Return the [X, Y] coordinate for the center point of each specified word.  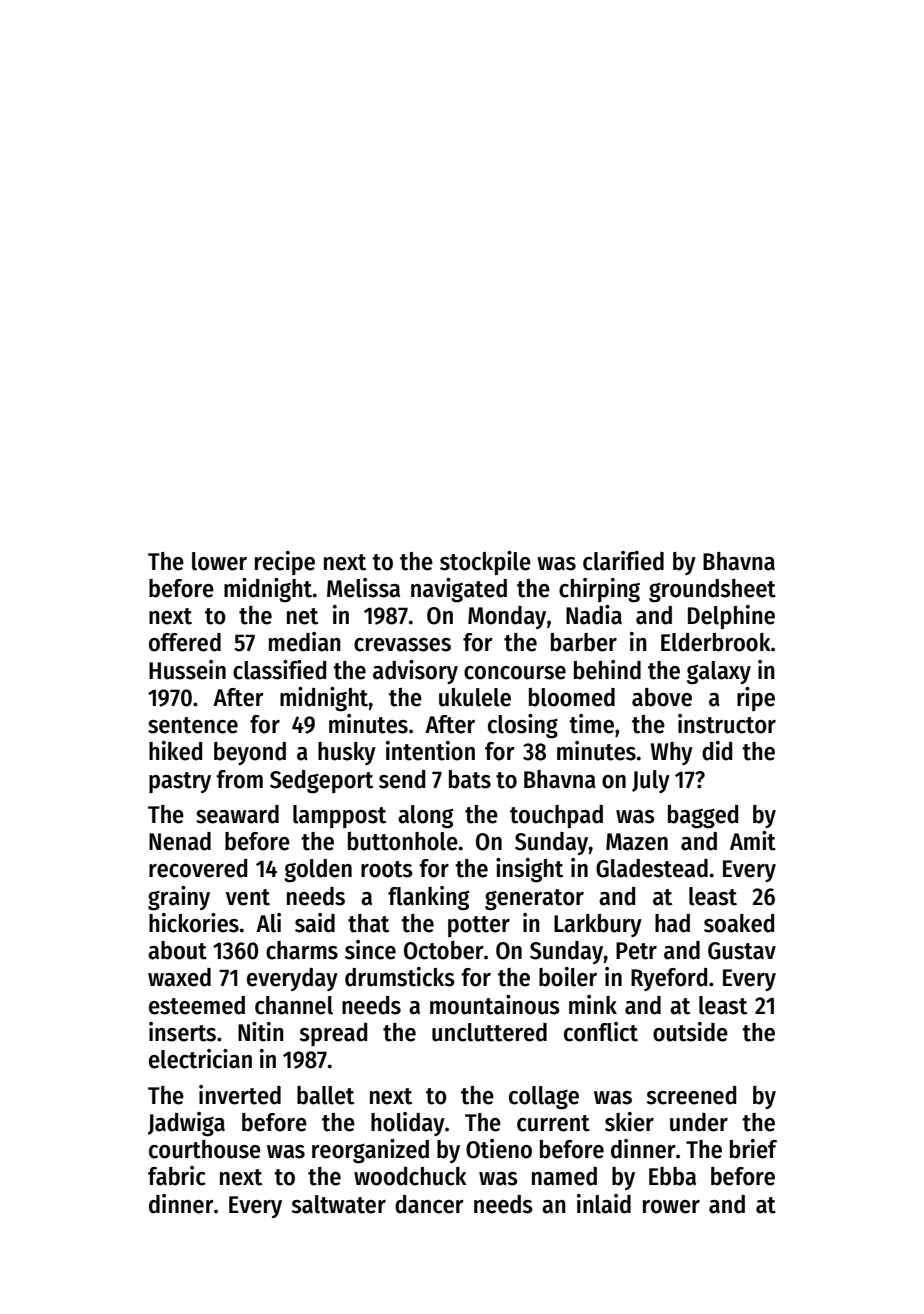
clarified [623, 561]
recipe [285, 563]
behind [607, 670]
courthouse [205, 1149]
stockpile [485, 563]
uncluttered [489, 1032]
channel [294, 1005]
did [717, 751]
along [426, 817]
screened [691, 1095]
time [591, 724]
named [564, 1176]
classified [279, 670]
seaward [237, 814]
